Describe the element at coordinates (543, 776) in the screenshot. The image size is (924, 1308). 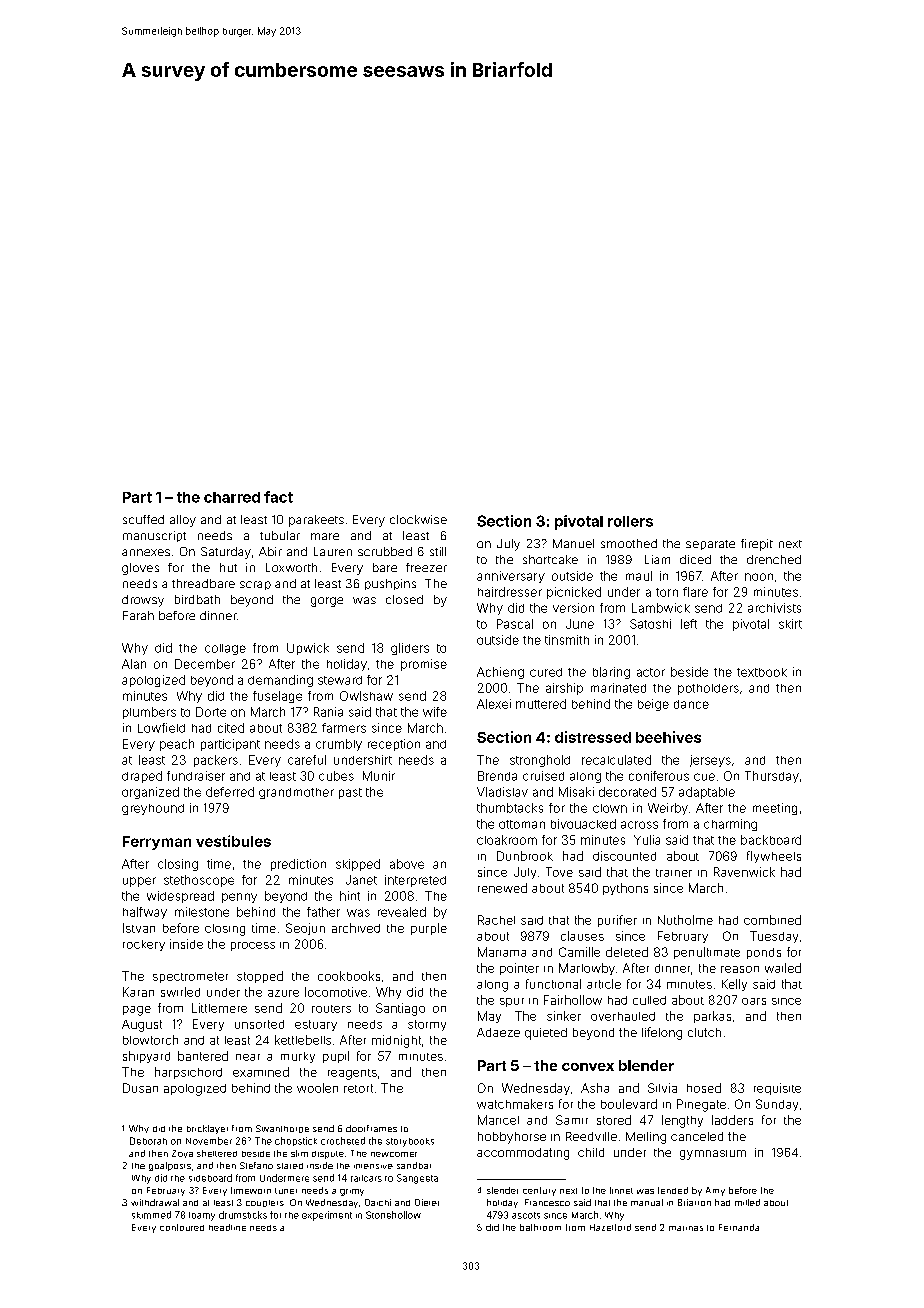
I see `cruised` at that location.
